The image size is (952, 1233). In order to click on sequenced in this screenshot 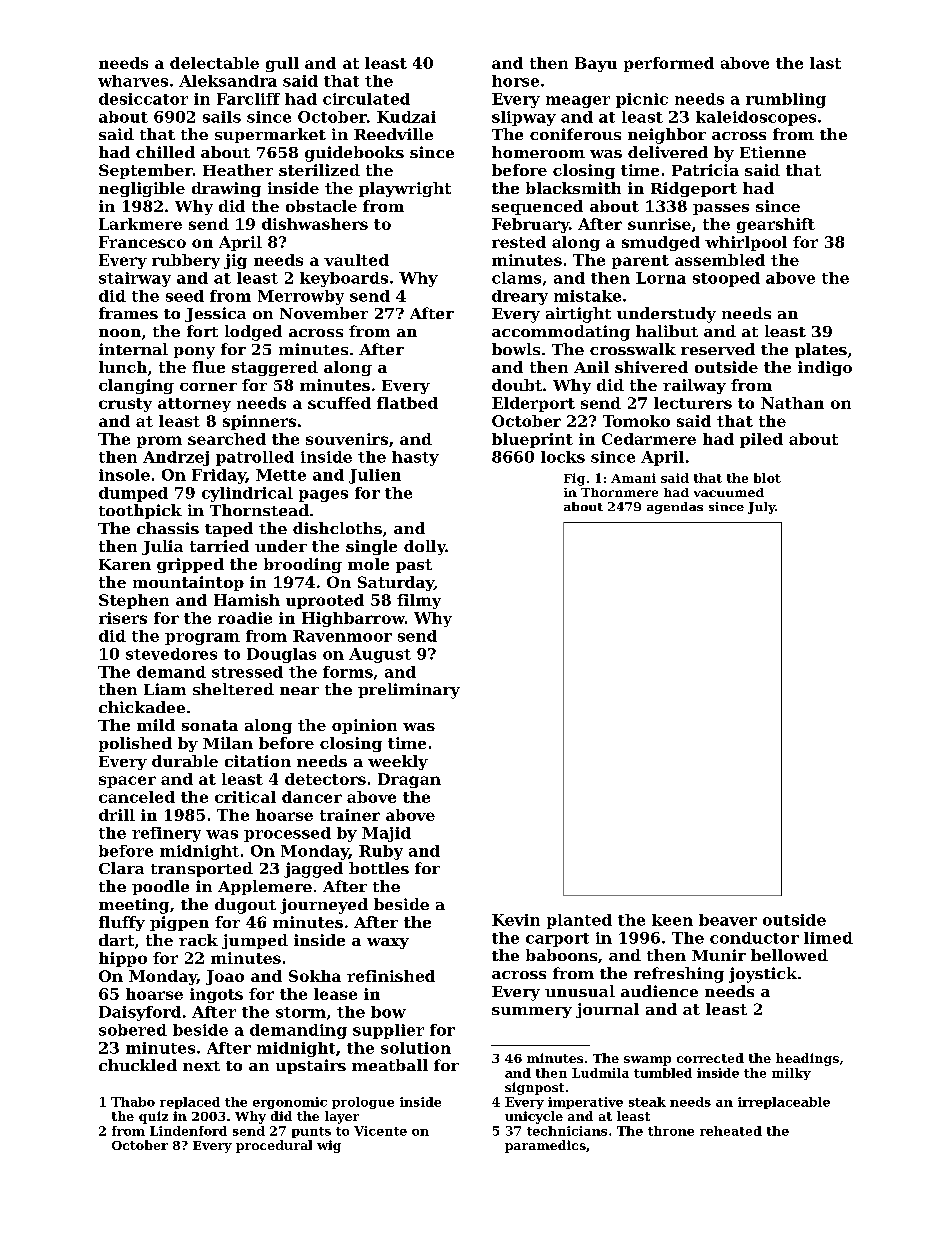, I will do `click(537, 207)`.
